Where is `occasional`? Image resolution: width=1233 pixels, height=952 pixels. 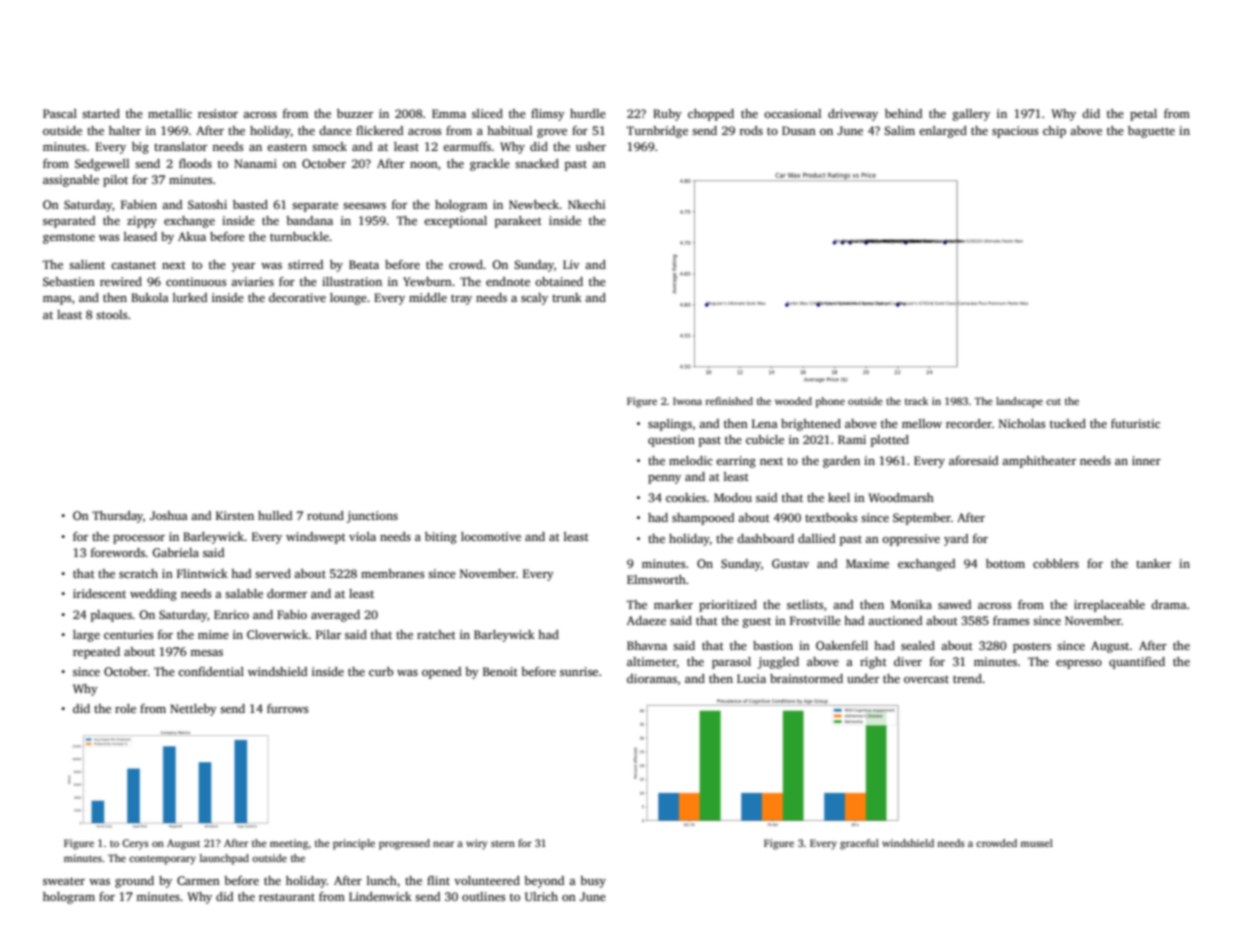 occasional is located at coordinates (792, 113).
